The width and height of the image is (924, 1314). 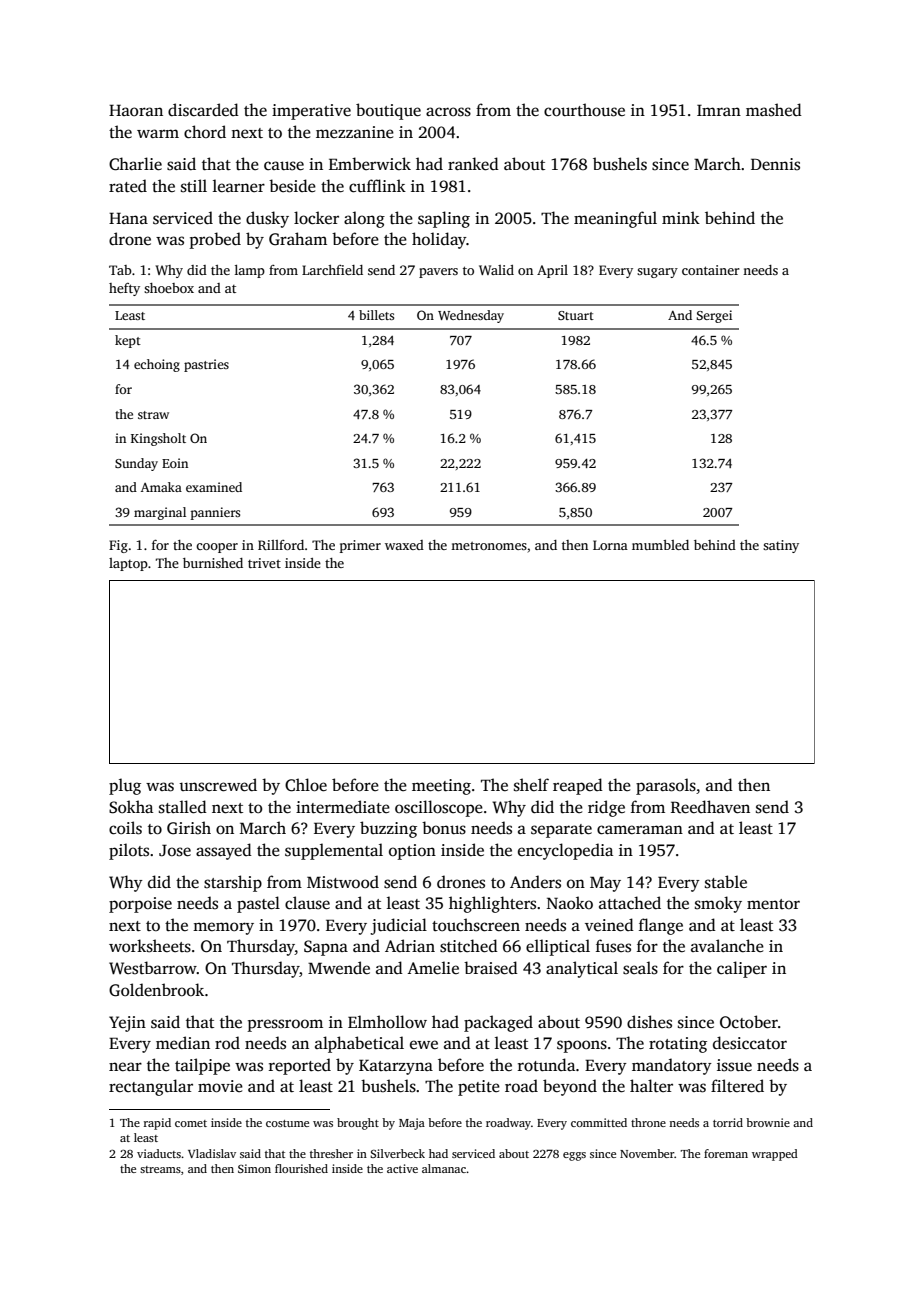 I want to click on Haoran, so click(x=136, y=110).
